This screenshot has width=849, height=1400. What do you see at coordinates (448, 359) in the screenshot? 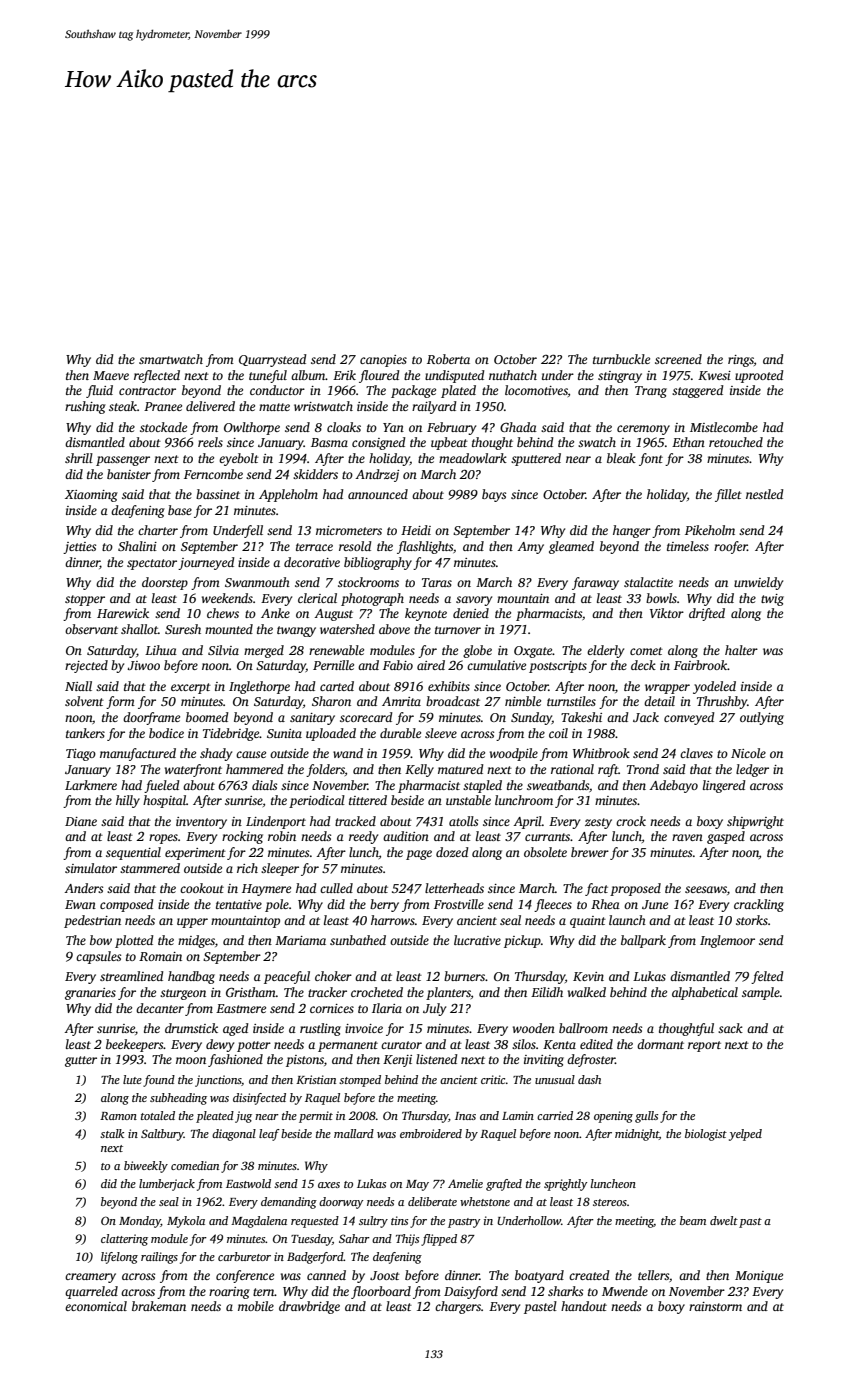
I see `Roberta` at bounding box center [448, 359].
